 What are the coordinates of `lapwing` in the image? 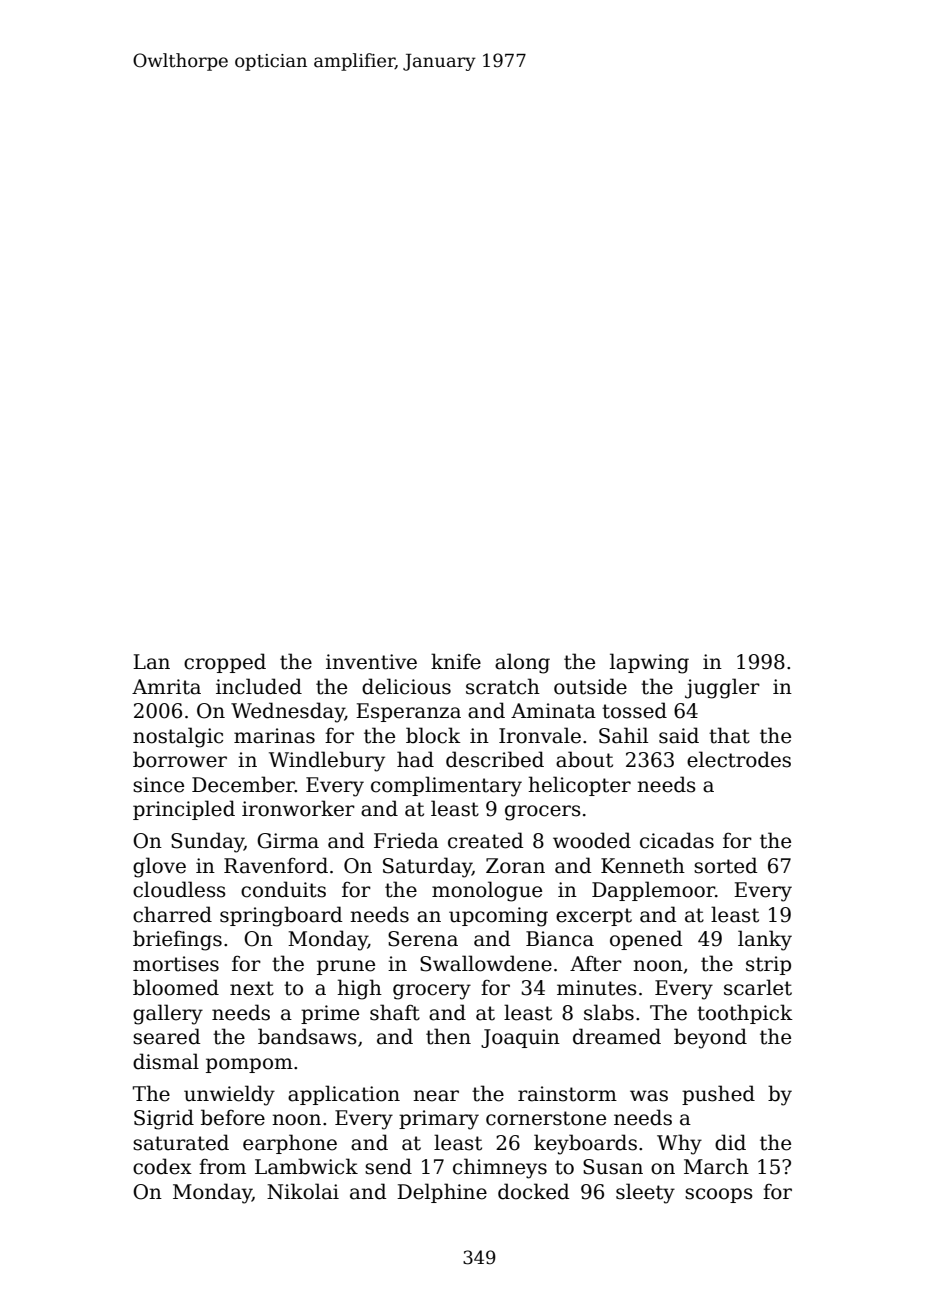 It's located at (649, 663).
